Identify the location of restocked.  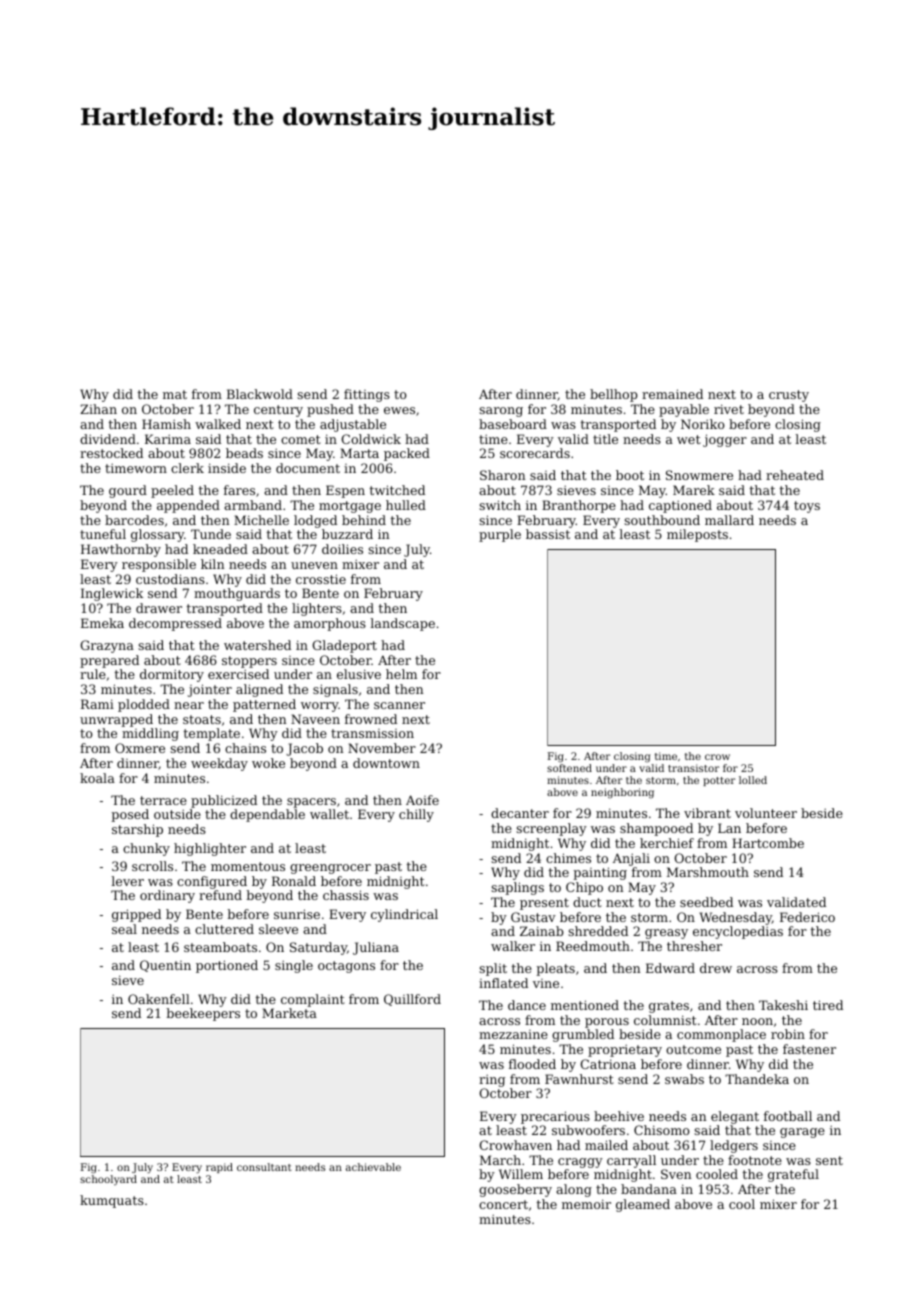
(111, 453).
